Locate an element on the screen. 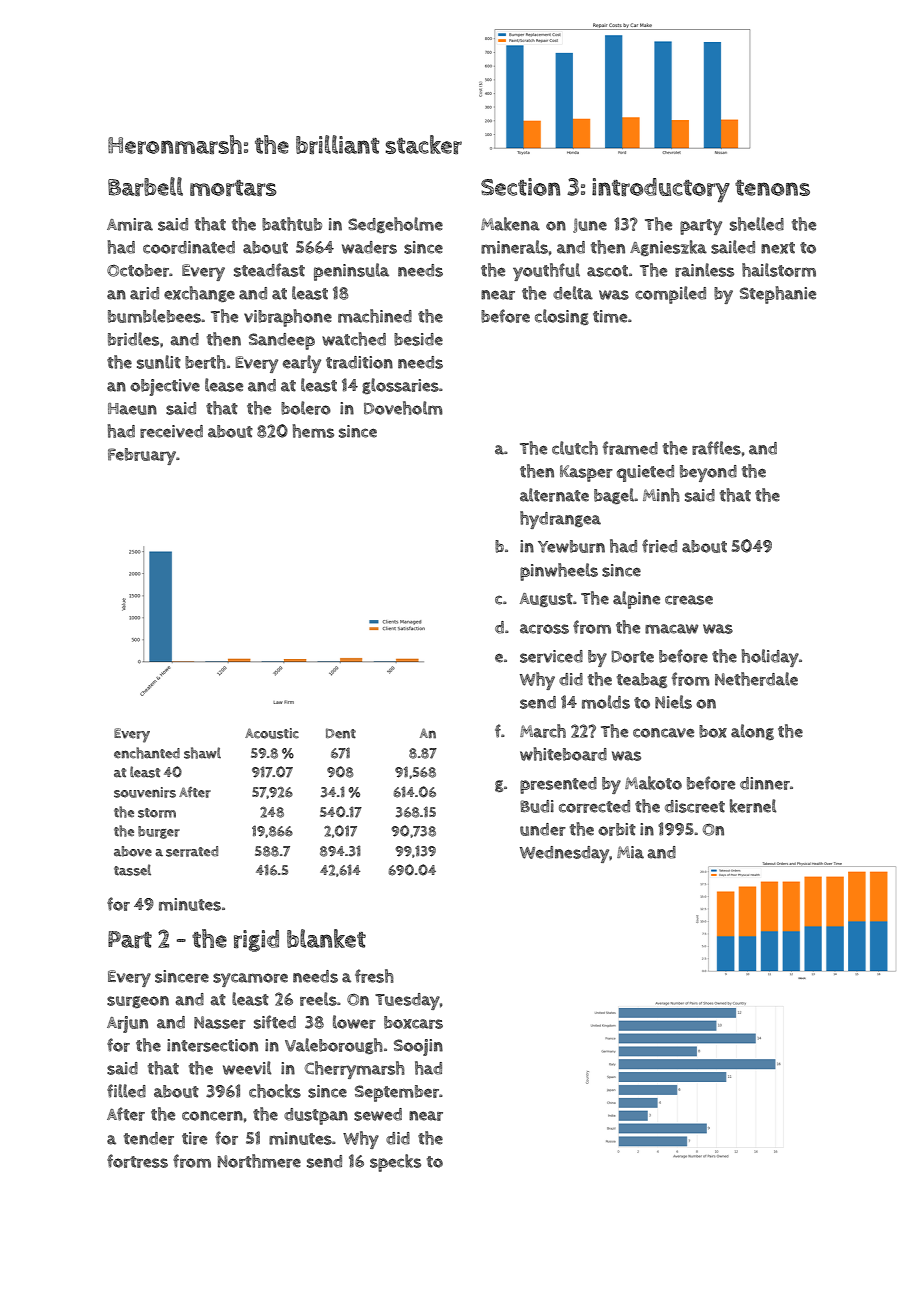  surgeon is located at coordinates (138, 1002).
